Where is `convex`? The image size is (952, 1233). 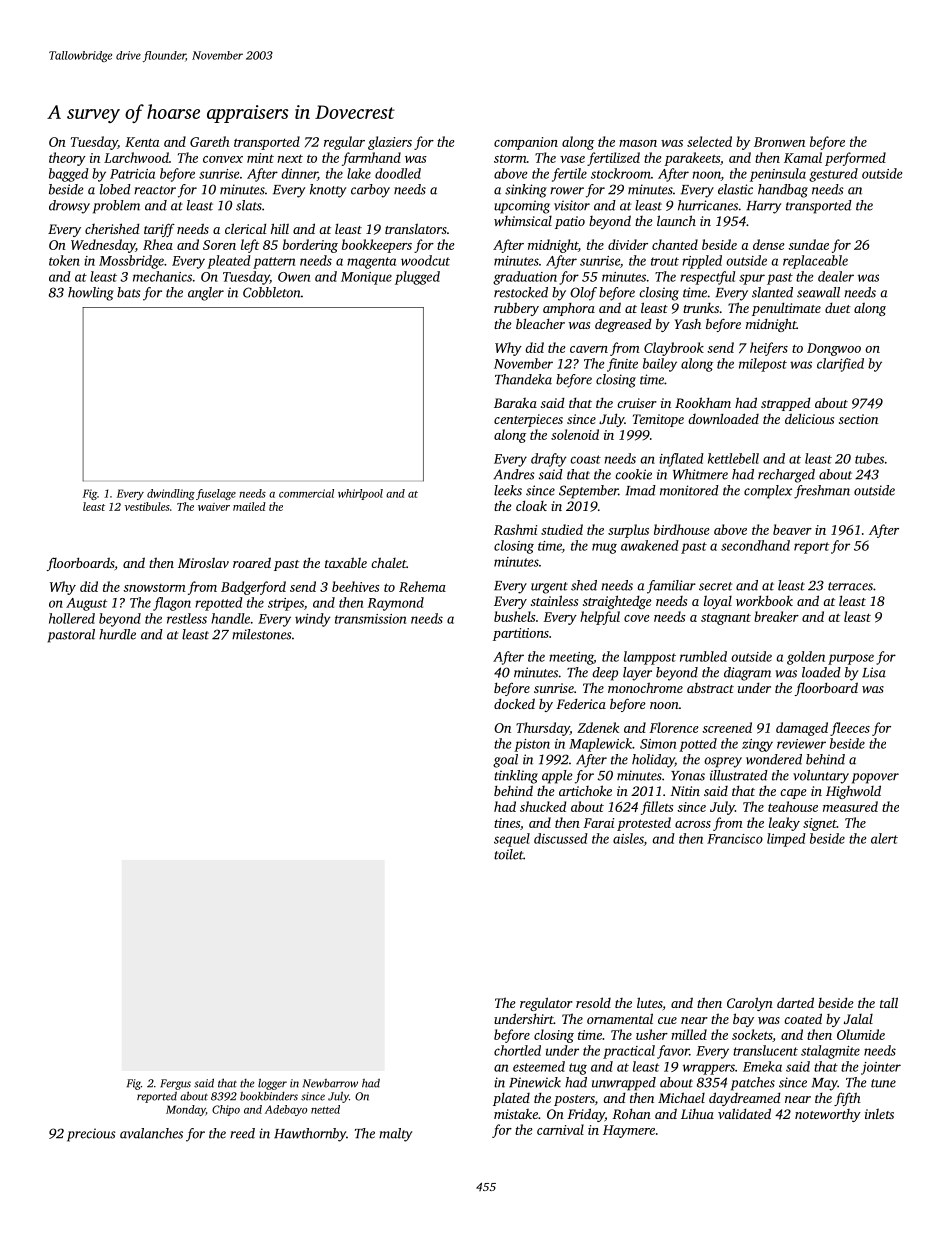
convex is located at coordinates (223, 159).
